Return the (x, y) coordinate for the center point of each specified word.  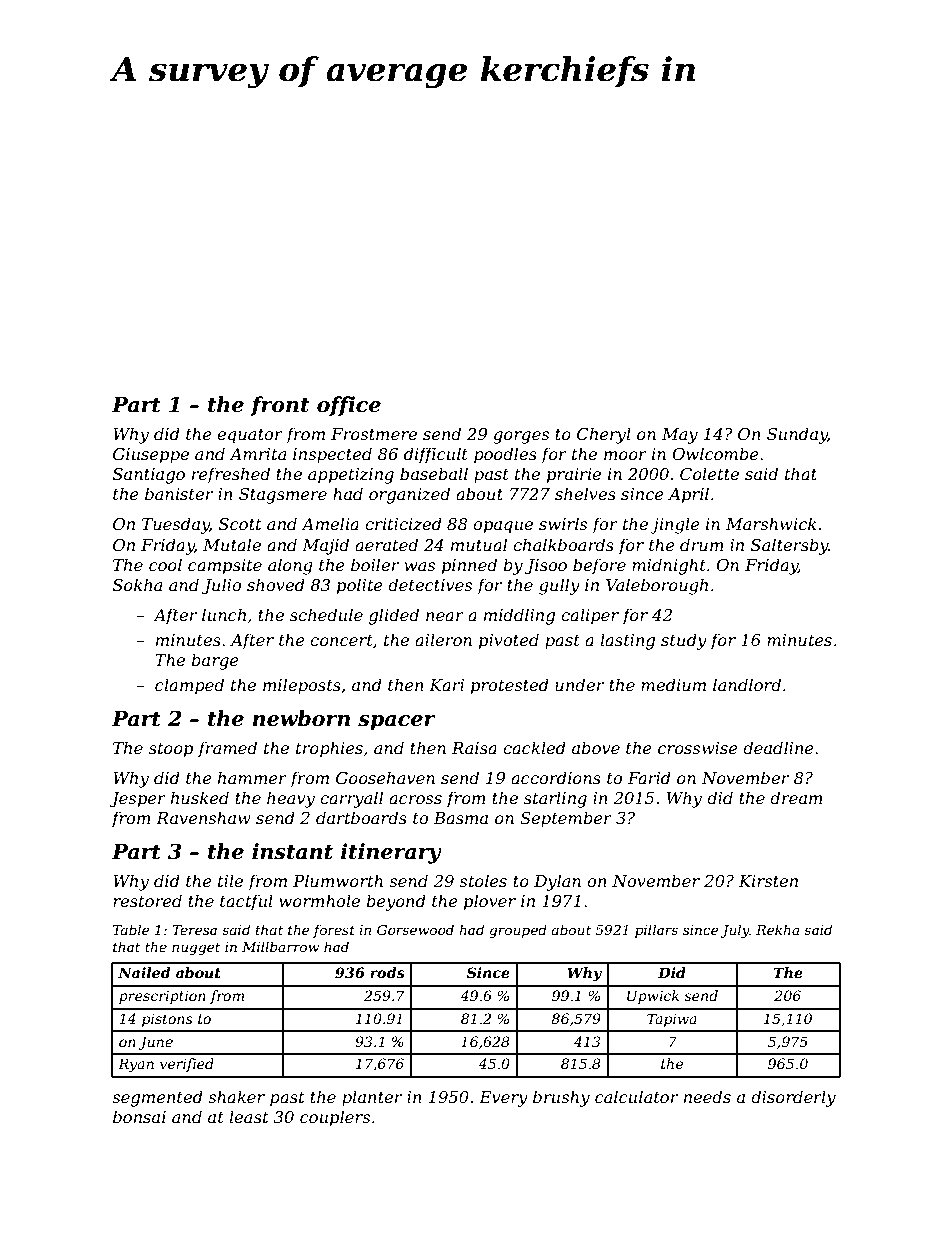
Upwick (653, 997)
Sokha (137, 584)
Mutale (232, 544)
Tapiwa (672, 1020)
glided (394, 616)
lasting (627, 641)
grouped (518, 931)
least (249, 1116)
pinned (469, 566)
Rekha (777, 929)
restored (147, 900)
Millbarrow (280, 946)
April (688, 495)
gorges (521, 437)
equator (250, 436)
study (684, 641)
